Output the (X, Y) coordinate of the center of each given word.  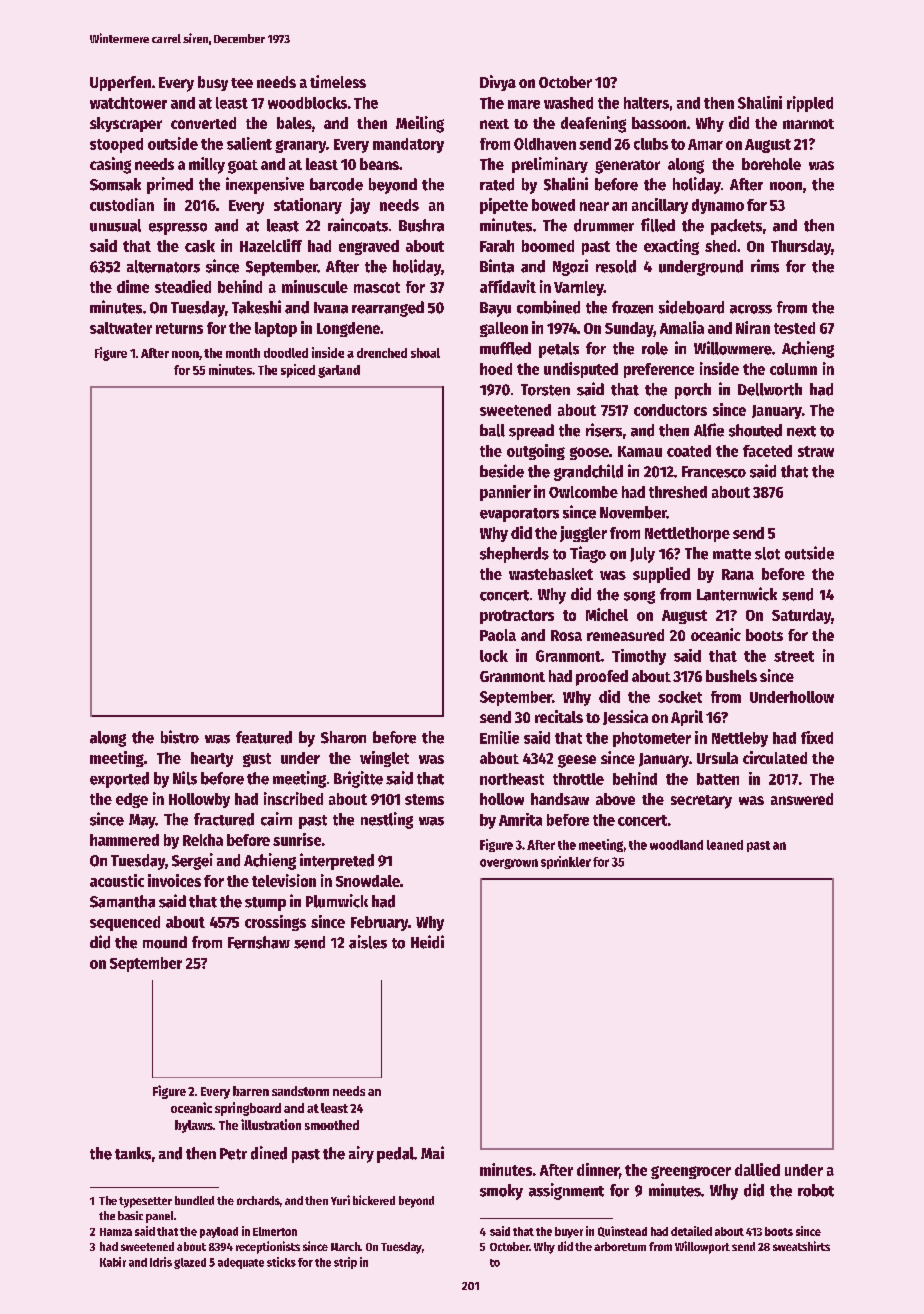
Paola (498, 635)
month (243, 353)
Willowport (702, 1247)
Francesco (714, 472)
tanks (133, 1153)
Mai (432, 1152)
